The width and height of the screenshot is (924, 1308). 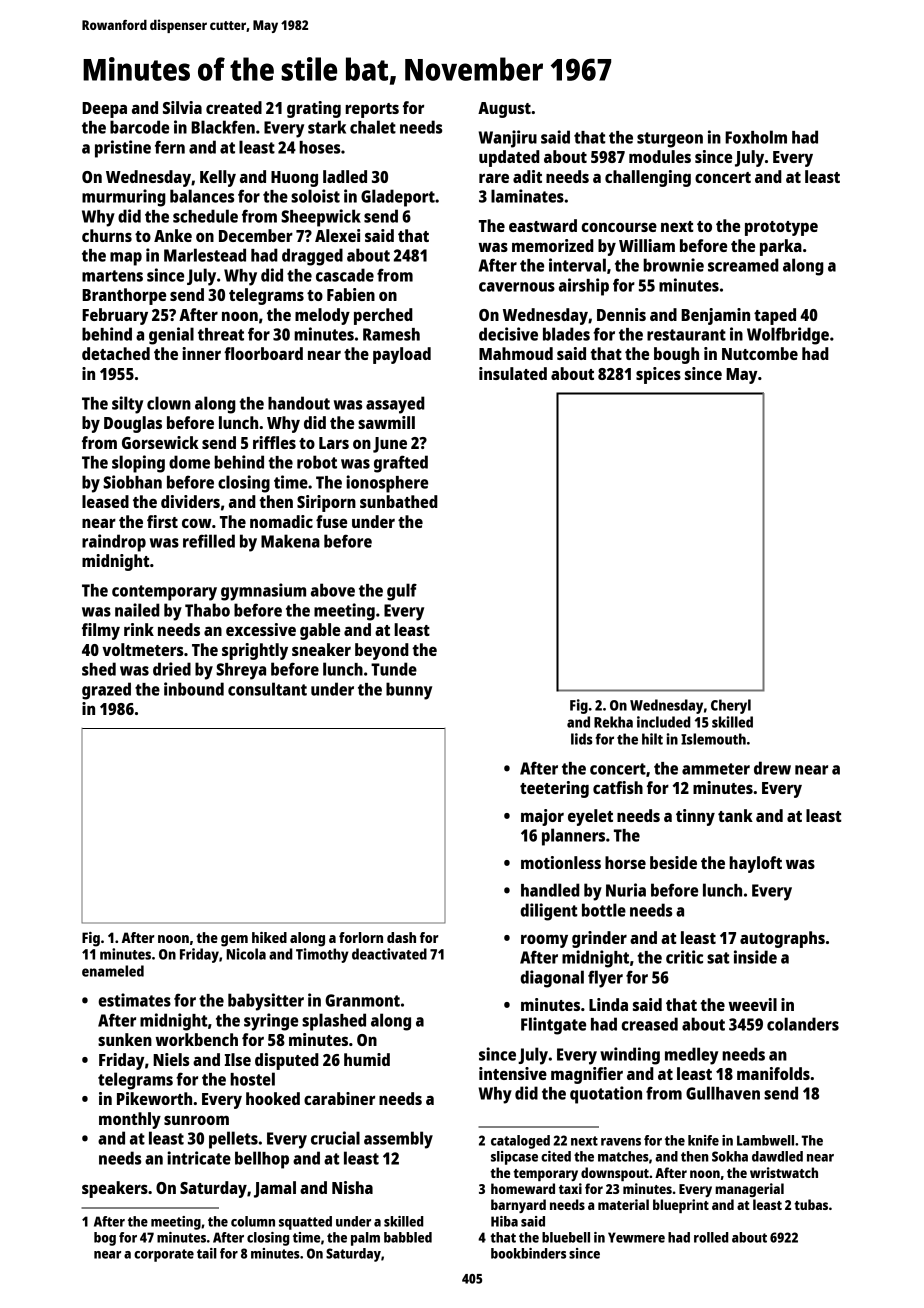 What do you see at coordinates (106, 691) in the screenshot?
I see `grazed` at bounding box center [106, 691].
